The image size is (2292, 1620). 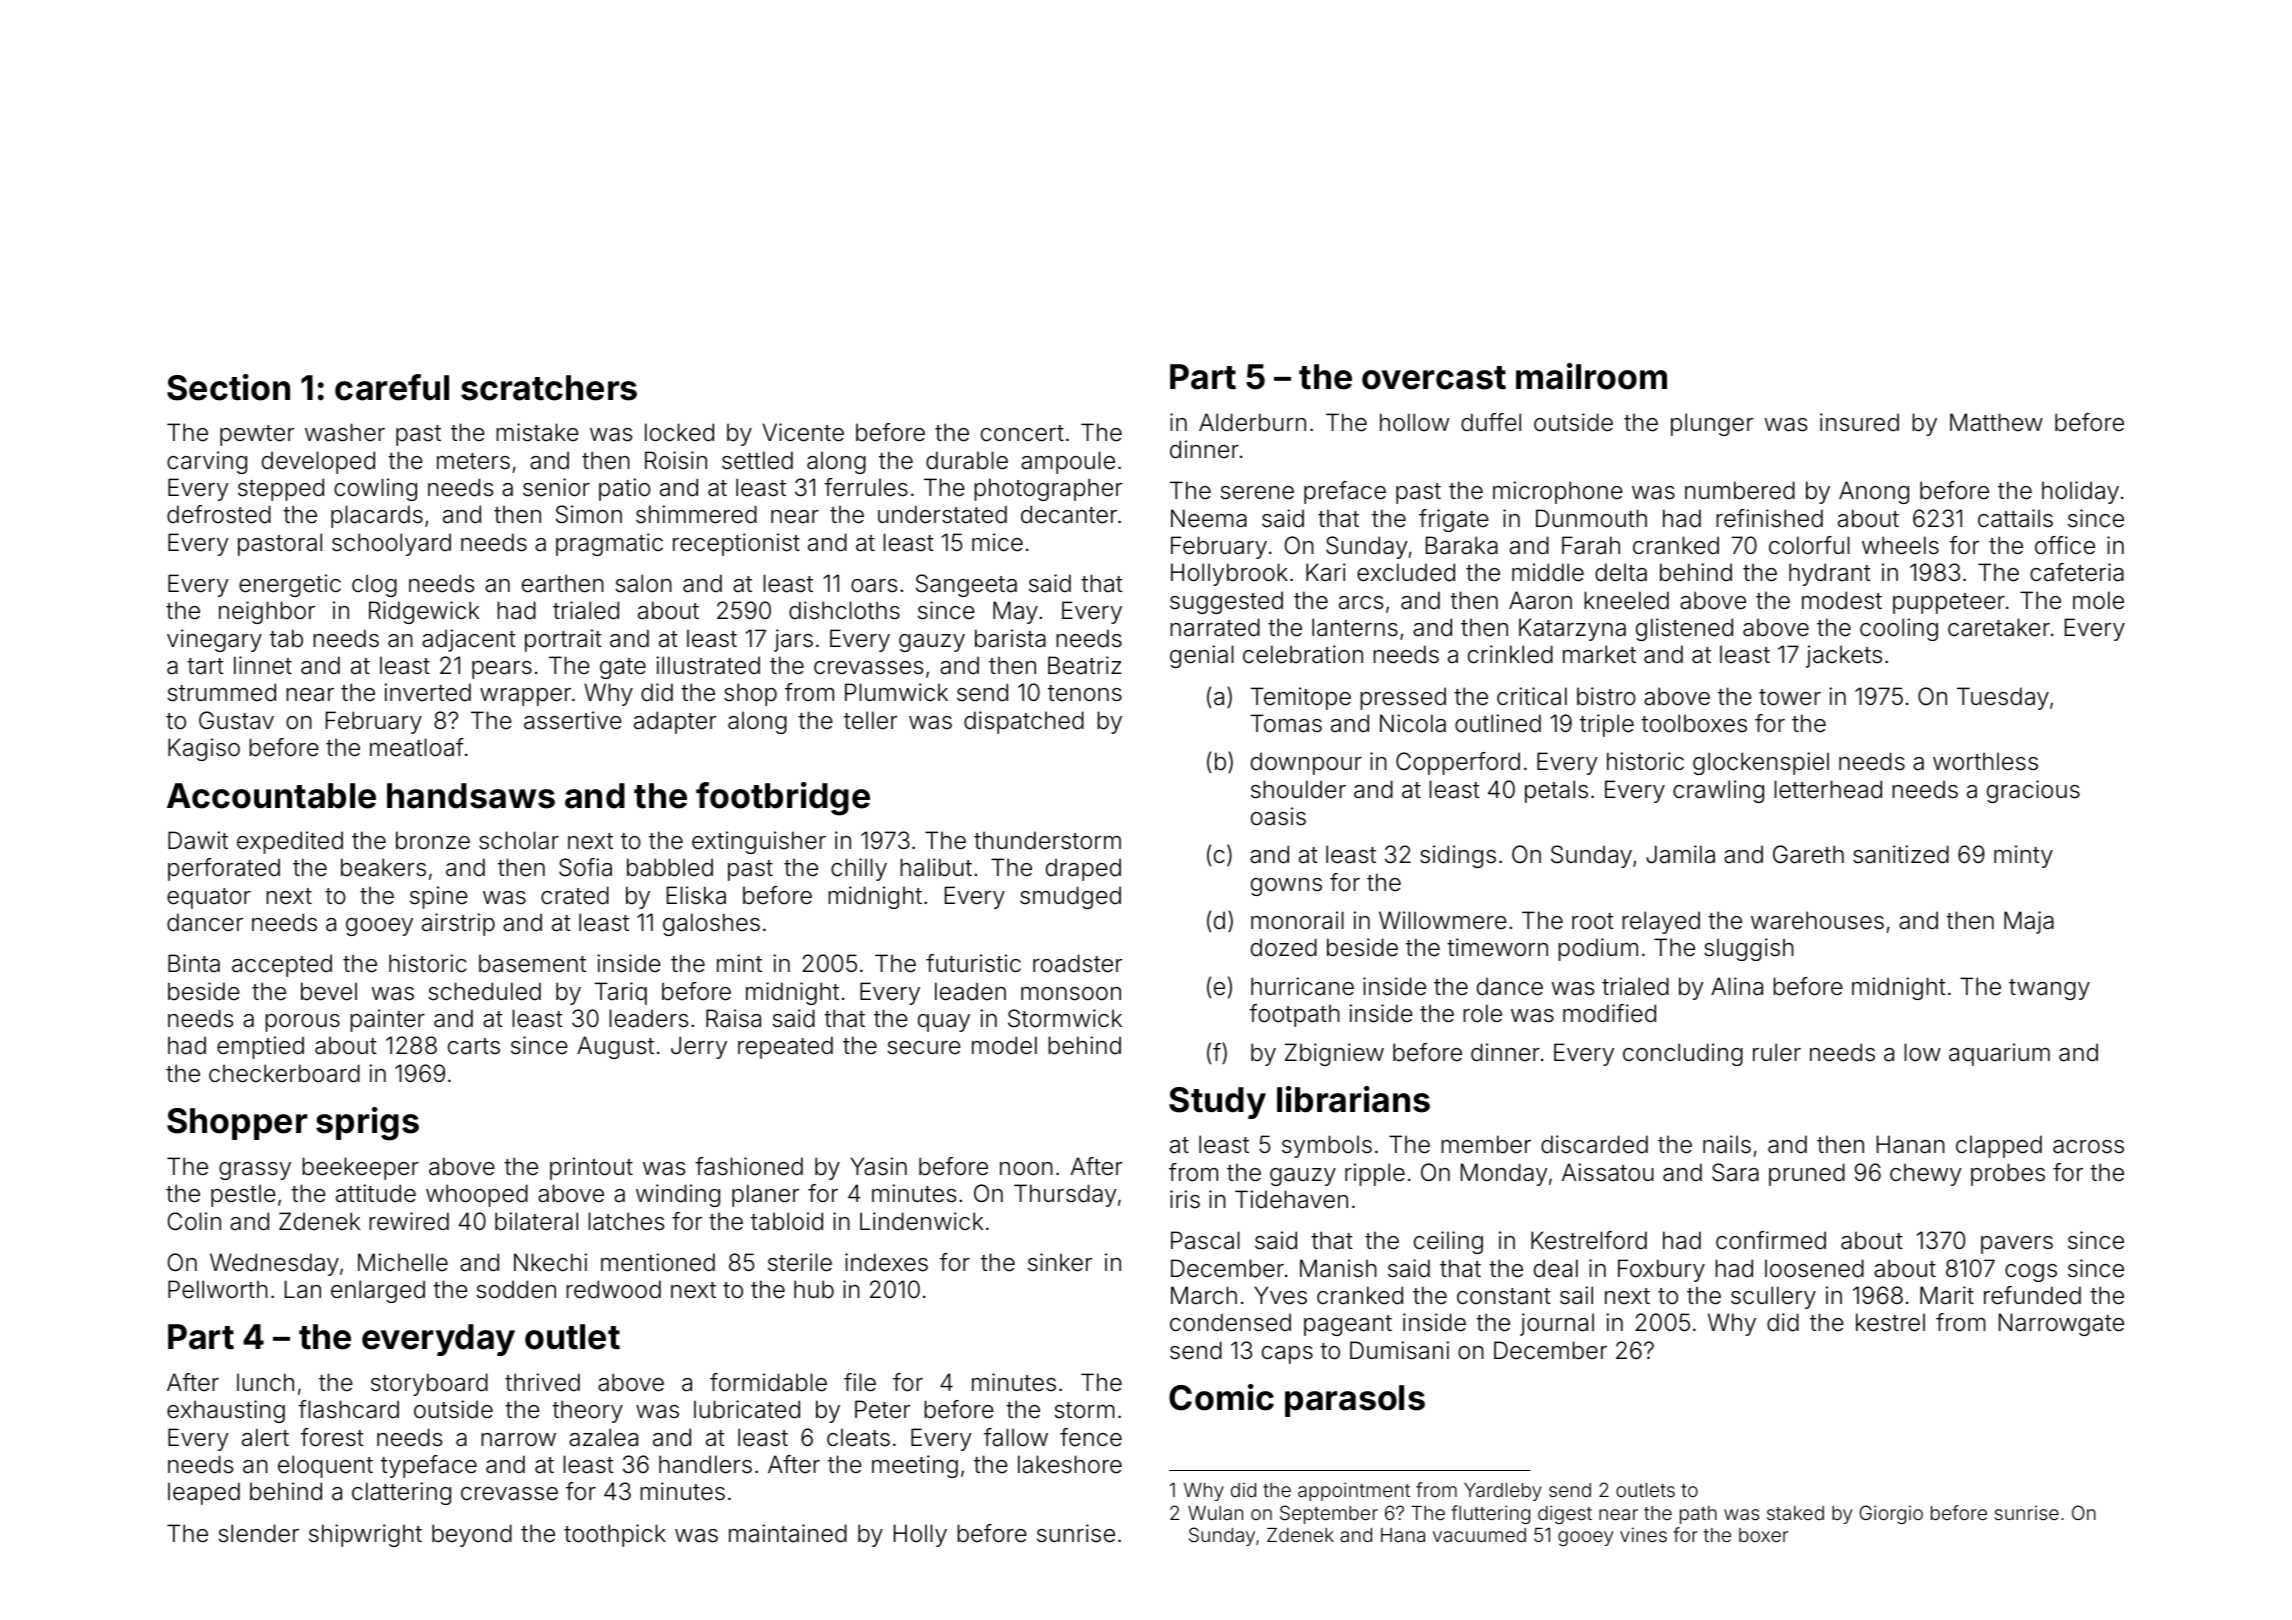 I want to click on overcast, so click(x=1434, y=378).
